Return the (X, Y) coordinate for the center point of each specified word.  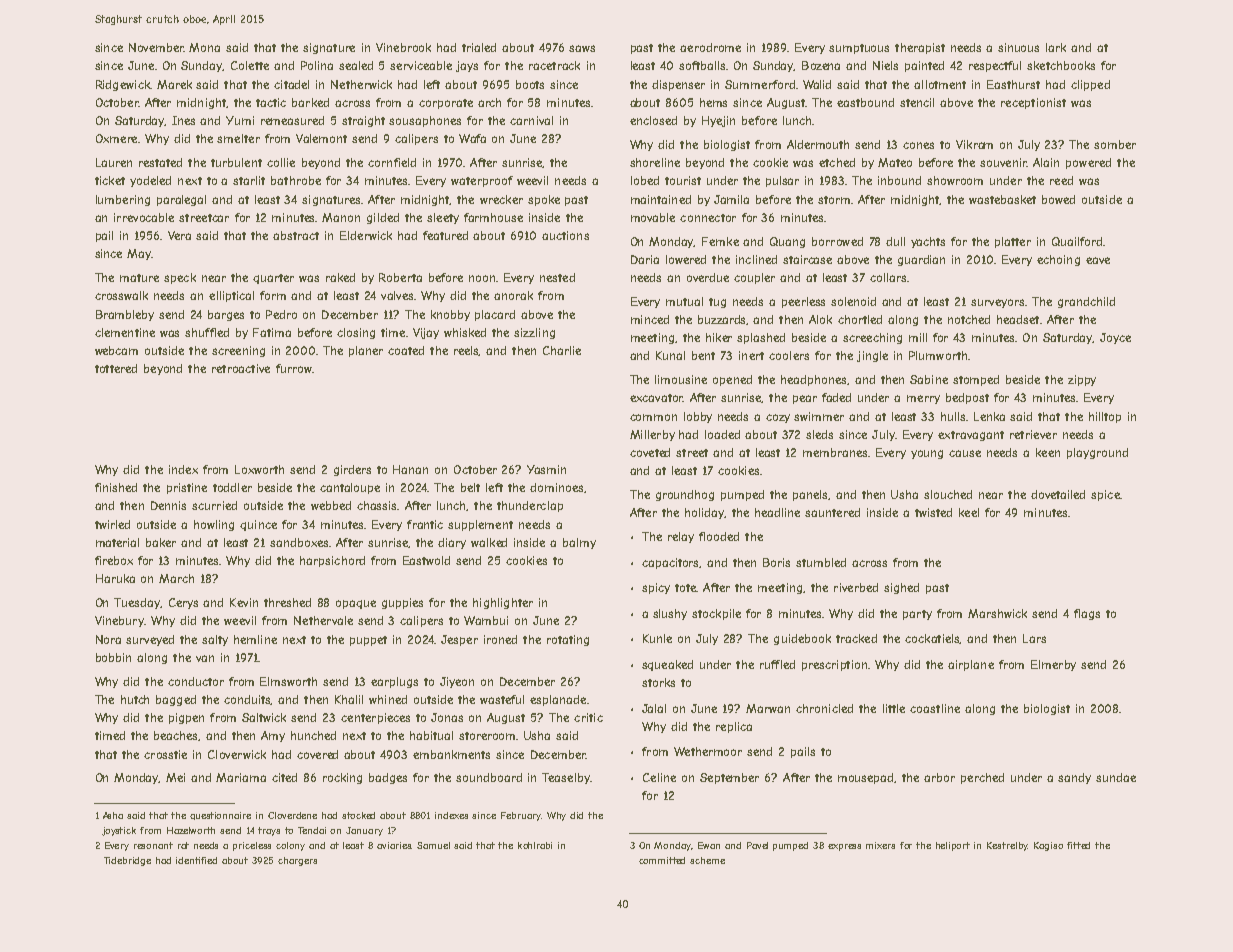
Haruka (115, 578)
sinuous (1018, 47)
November (156, 47)
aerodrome (710, 47)
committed (662, 860)
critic (588, 717)
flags (1087, 614)
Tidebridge (127, 861)
